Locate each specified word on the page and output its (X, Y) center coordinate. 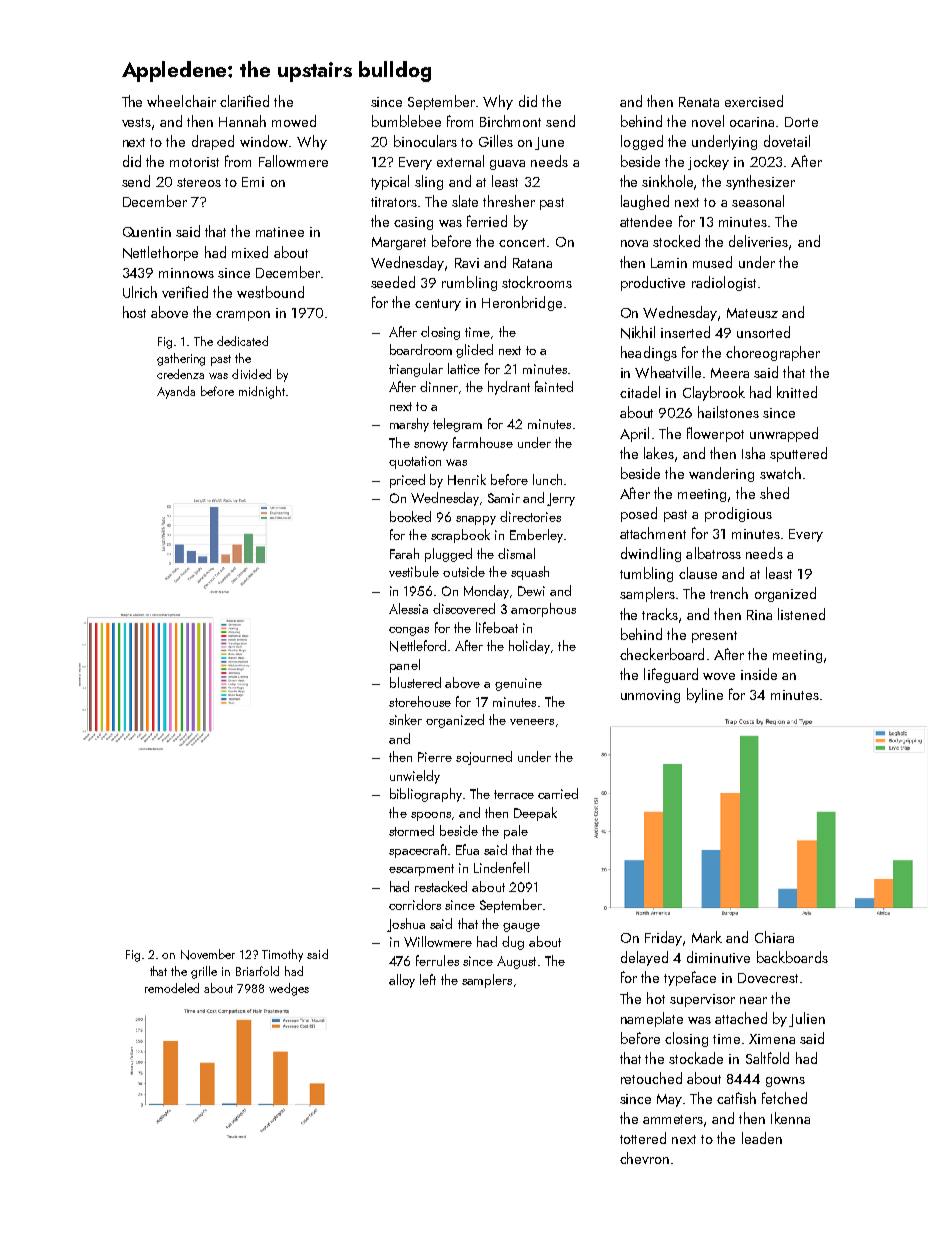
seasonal (758, 201)
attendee (646, 221)
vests (136, 122)
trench (729, 593)
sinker (405, 719)
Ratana (532, 263)
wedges (289, 989)
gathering (181, 359)
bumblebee (406, 121)
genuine (518, 684)
